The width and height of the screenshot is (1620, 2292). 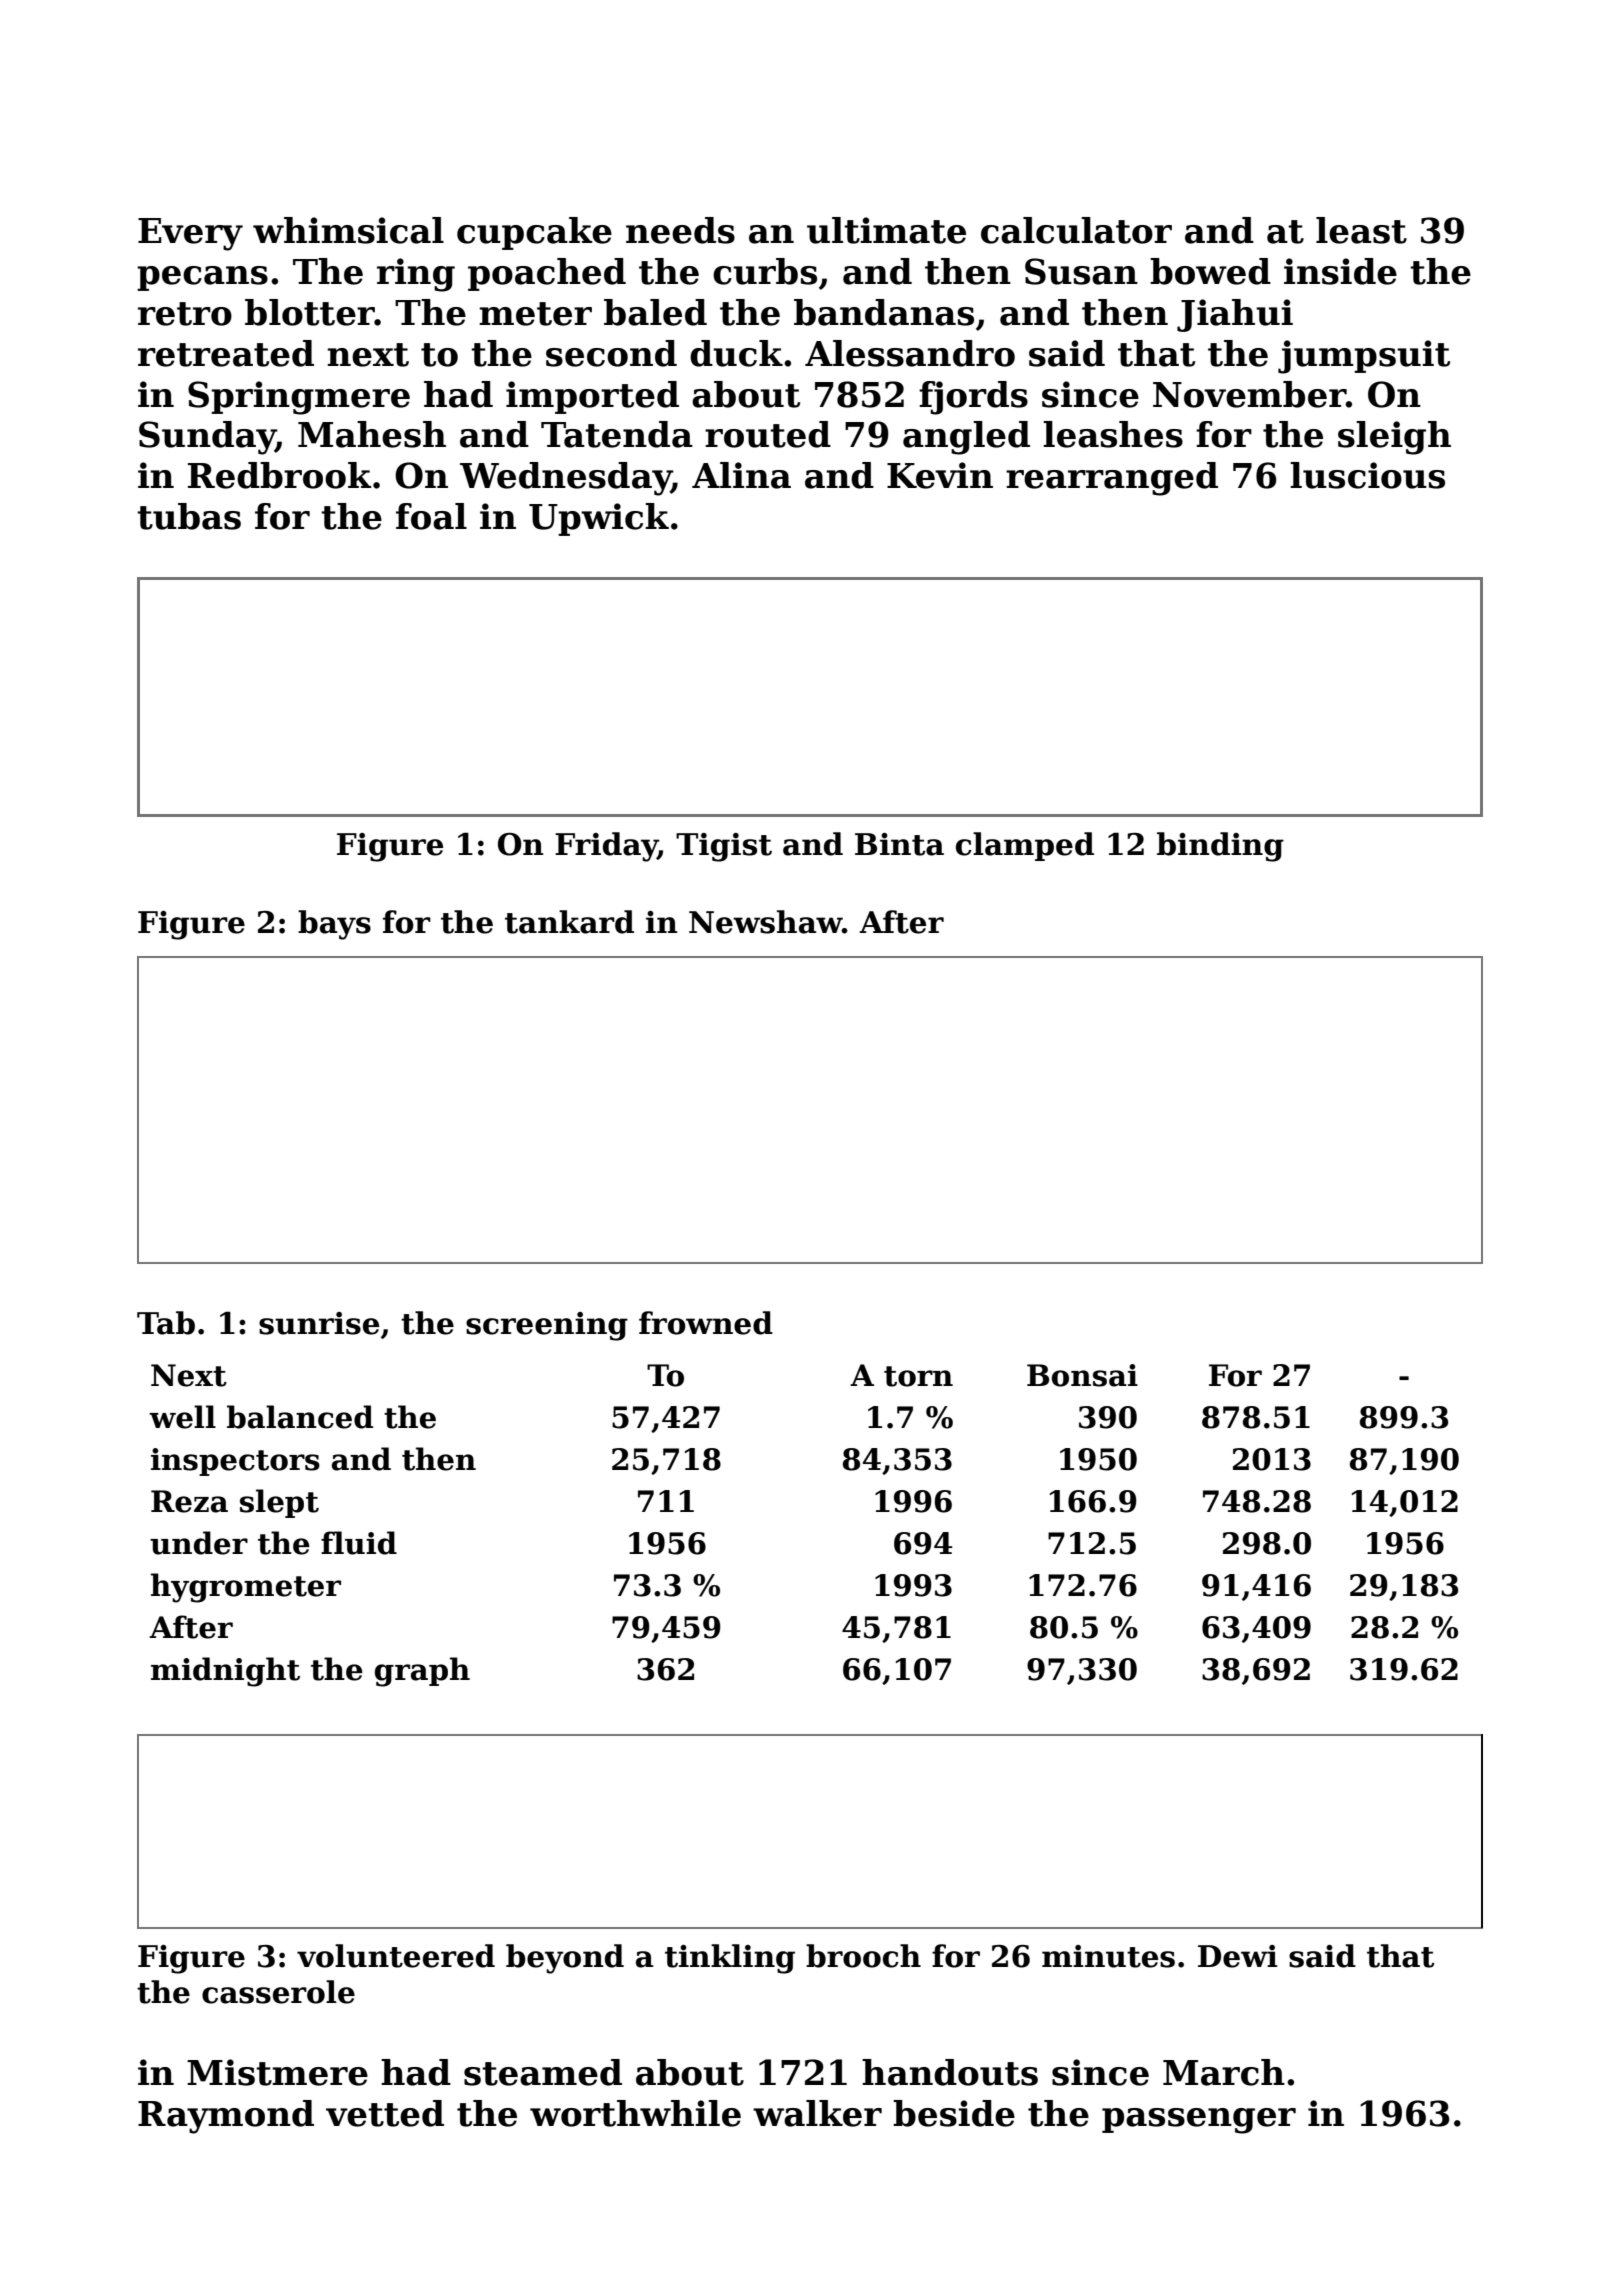 What do you see at coordinates (1394, 438) in the screenshot?
I see `sleigh` at bounding box center [1394, 438].
